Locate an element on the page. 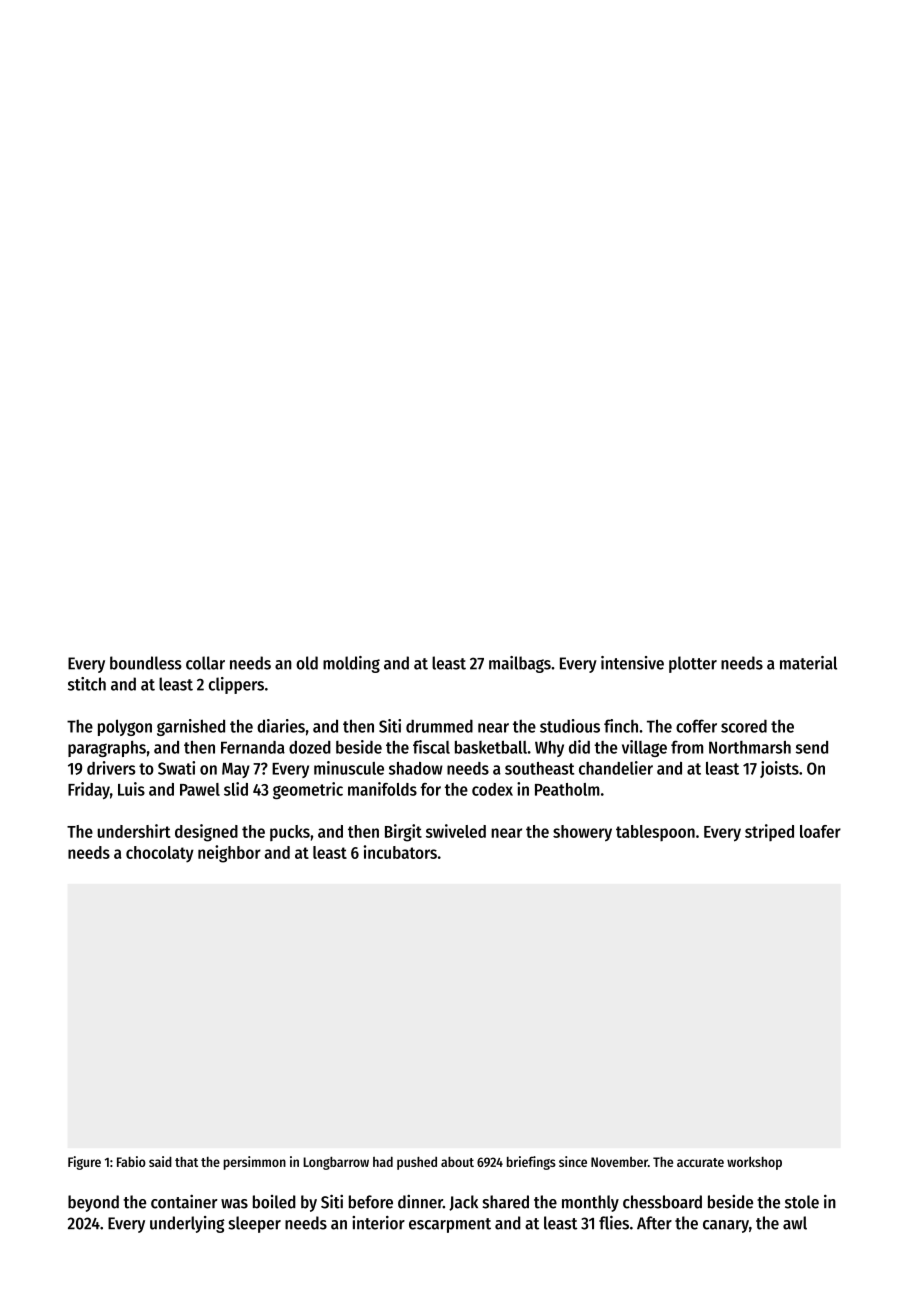 The height and width of the page is (1316, 908). striped is located at coordinates (769, 832).
